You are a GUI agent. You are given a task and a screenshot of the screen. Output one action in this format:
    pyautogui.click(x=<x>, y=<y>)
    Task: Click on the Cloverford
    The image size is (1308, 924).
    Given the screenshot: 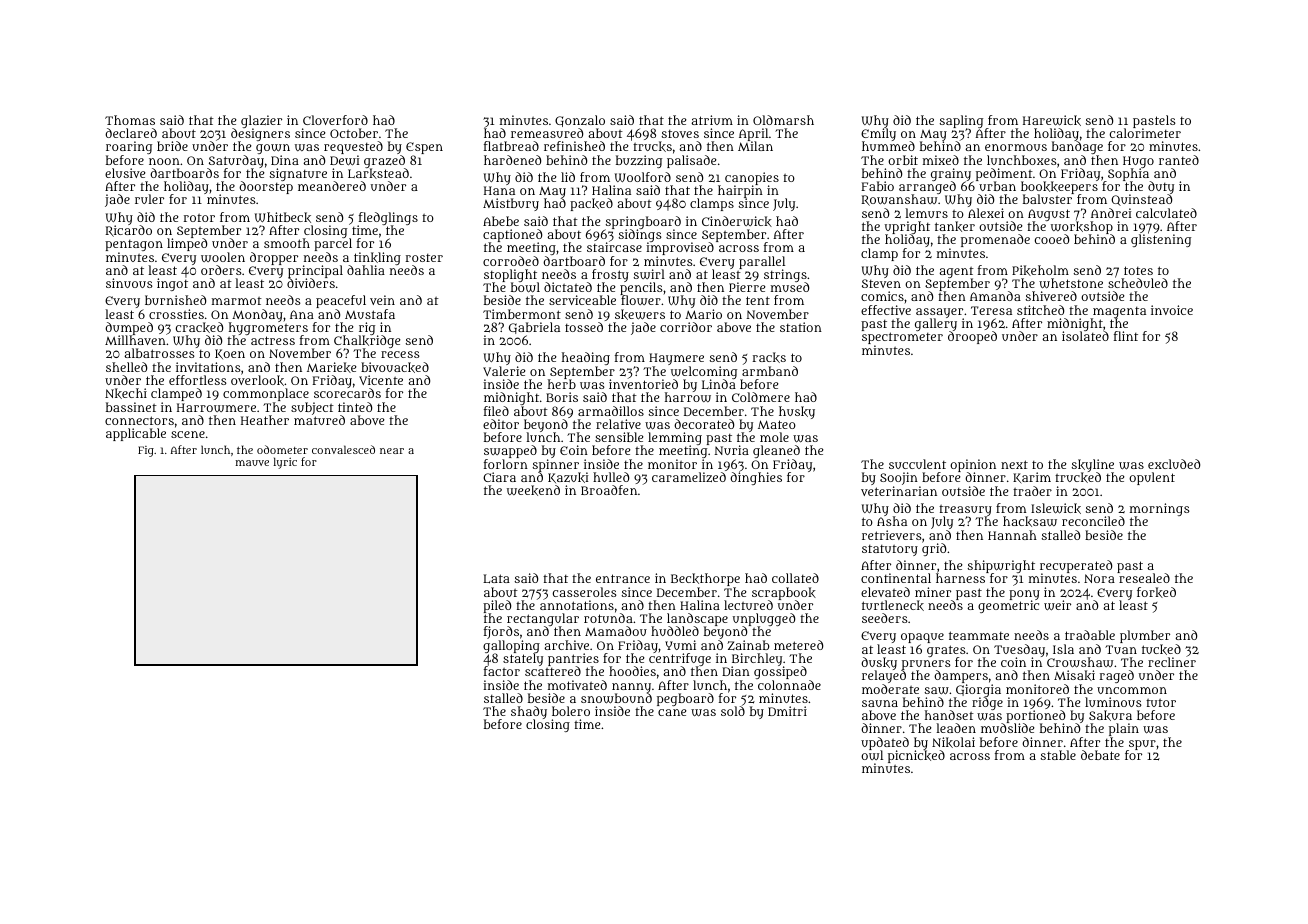 What is the action you would take?
    pyautogui.click(x=335, y=120)
